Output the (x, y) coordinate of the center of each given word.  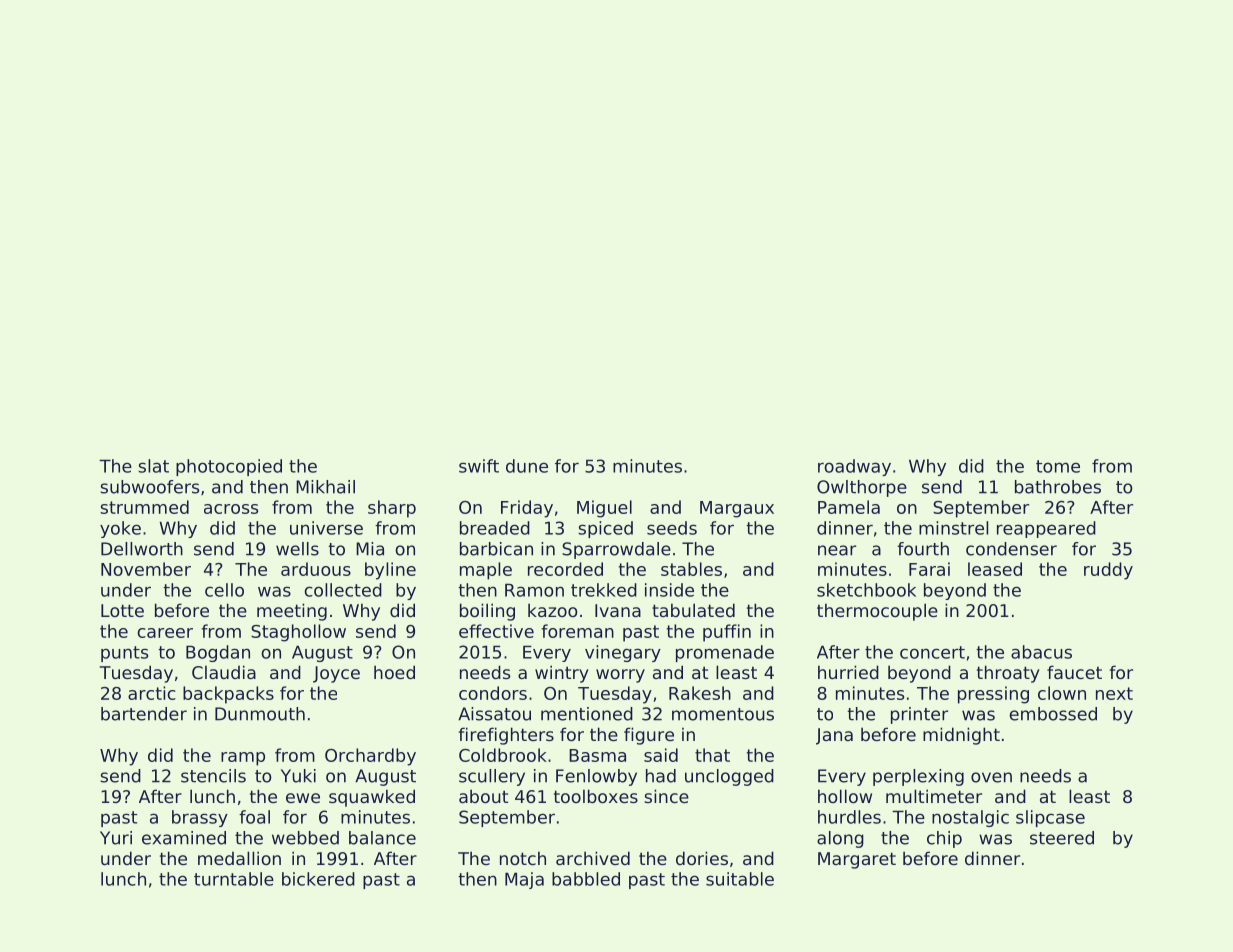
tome (1058, 466)
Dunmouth (260, 714)
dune (527, 466)
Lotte (122, 610)
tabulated (693, 610)
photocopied (229, 467)
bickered (318, 879)
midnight (961, 736)
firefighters (506, 736)
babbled (586, 879)
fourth (923, 549)
